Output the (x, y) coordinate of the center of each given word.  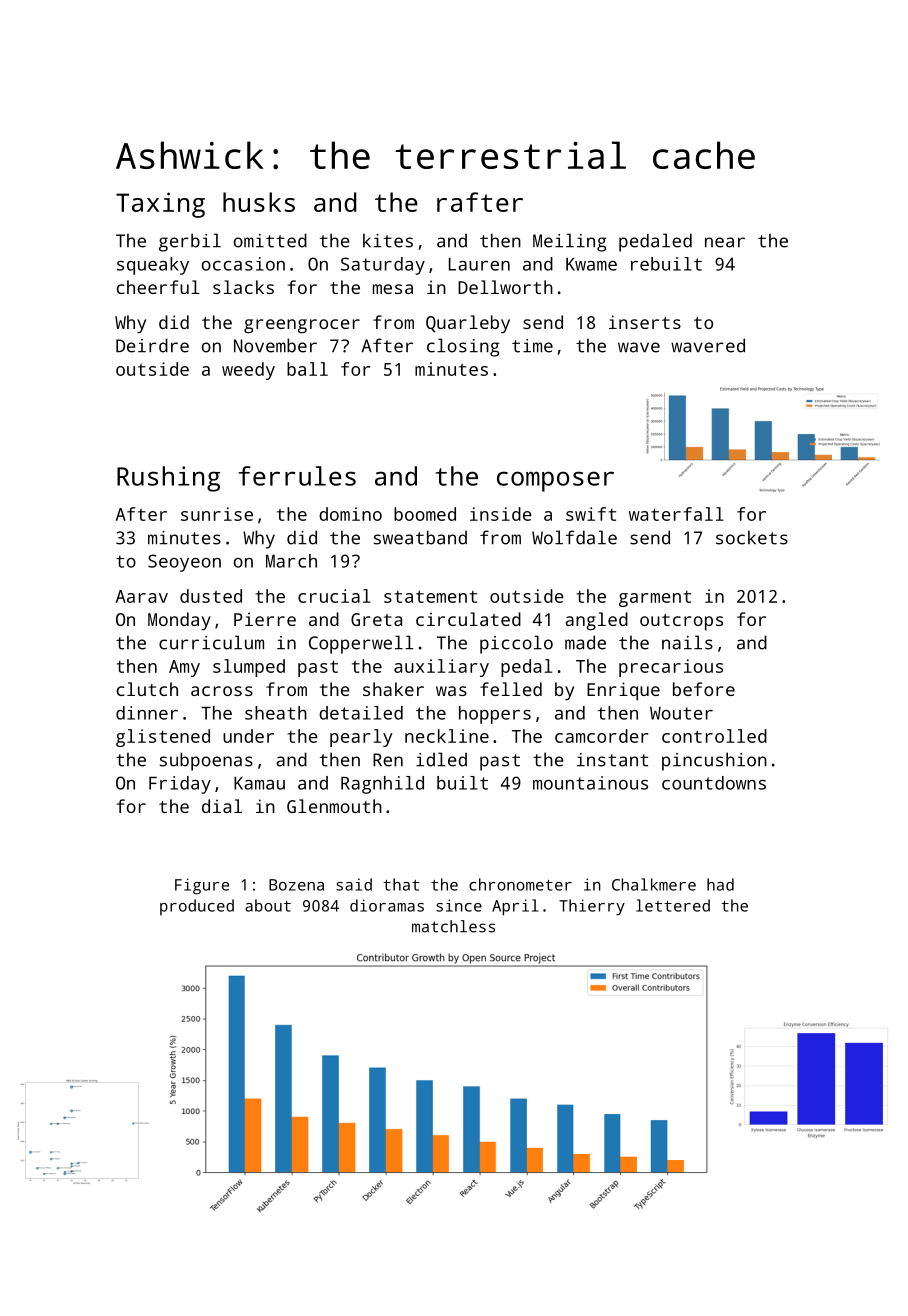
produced (197, 907)
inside (501, 514)
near (725, 242)
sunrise (217, 514)
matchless (453, 926)
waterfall (676, 514)
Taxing (160, 205)
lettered (673, 905)
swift (591, 514)
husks (259, 202)
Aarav (141, 596)
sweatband (420, 537)
